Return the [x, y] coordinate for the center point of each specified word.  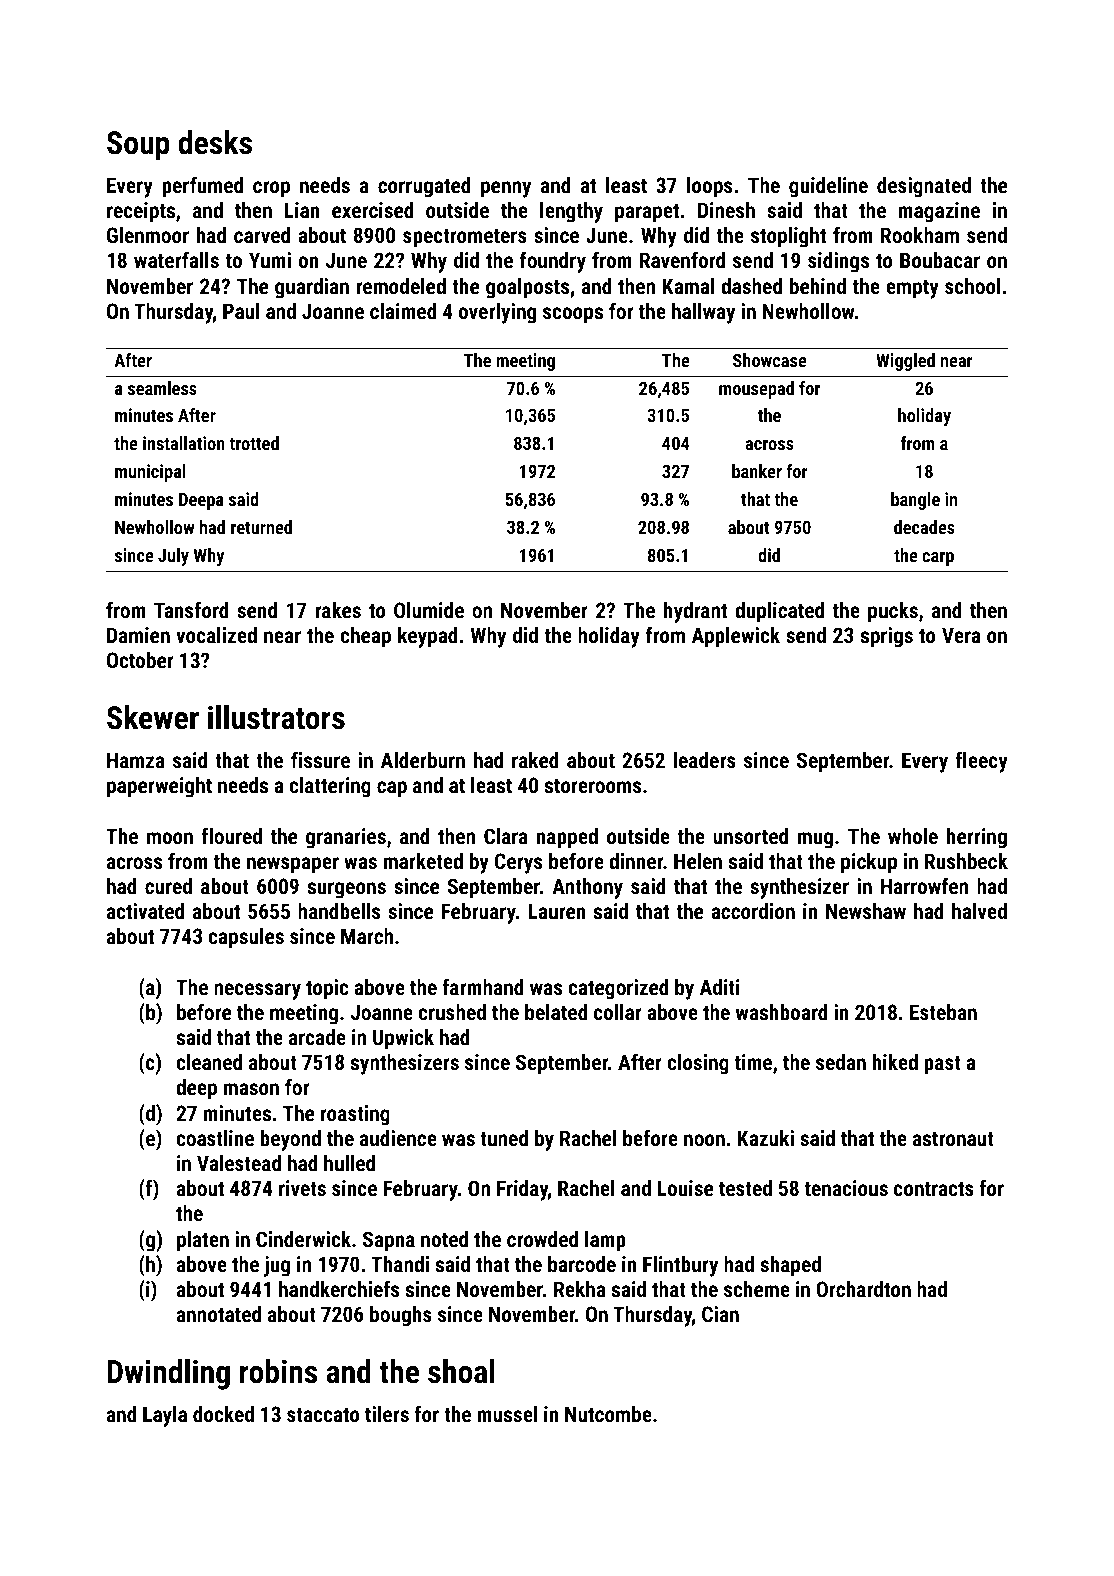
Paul [241, 311]
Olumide [429, 610]
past [942, 1065]
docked [223, 1414]
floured [231, 835]
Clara [506, 836]
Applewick [736, 637]
